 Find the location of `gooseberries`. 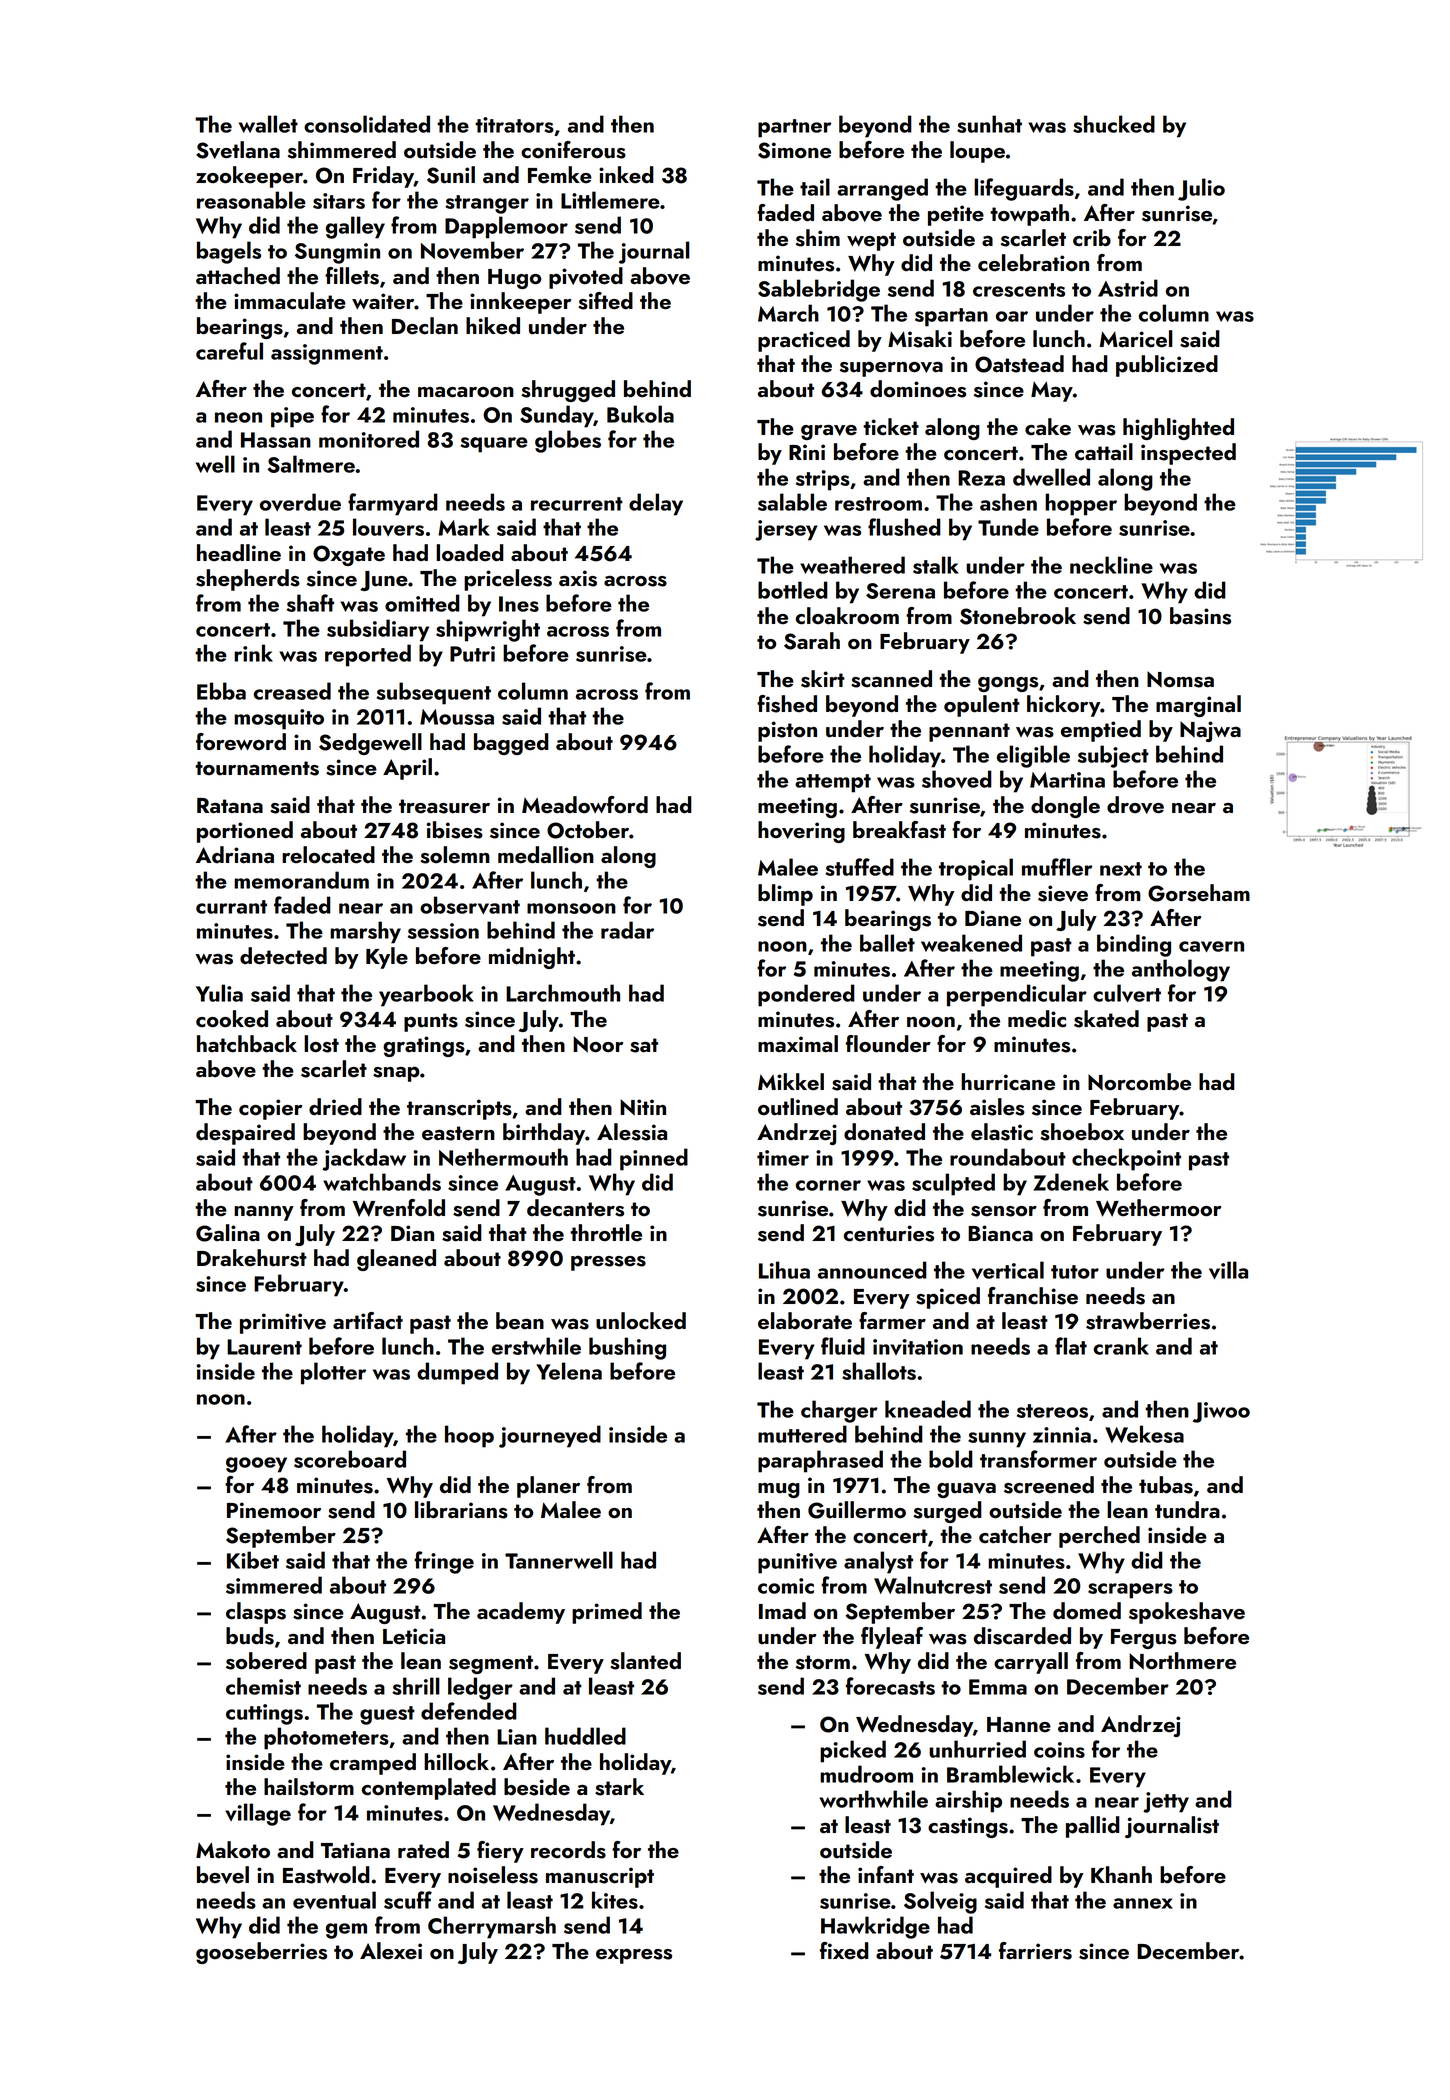

gooseberries is located at coordinates (261, 1953).
